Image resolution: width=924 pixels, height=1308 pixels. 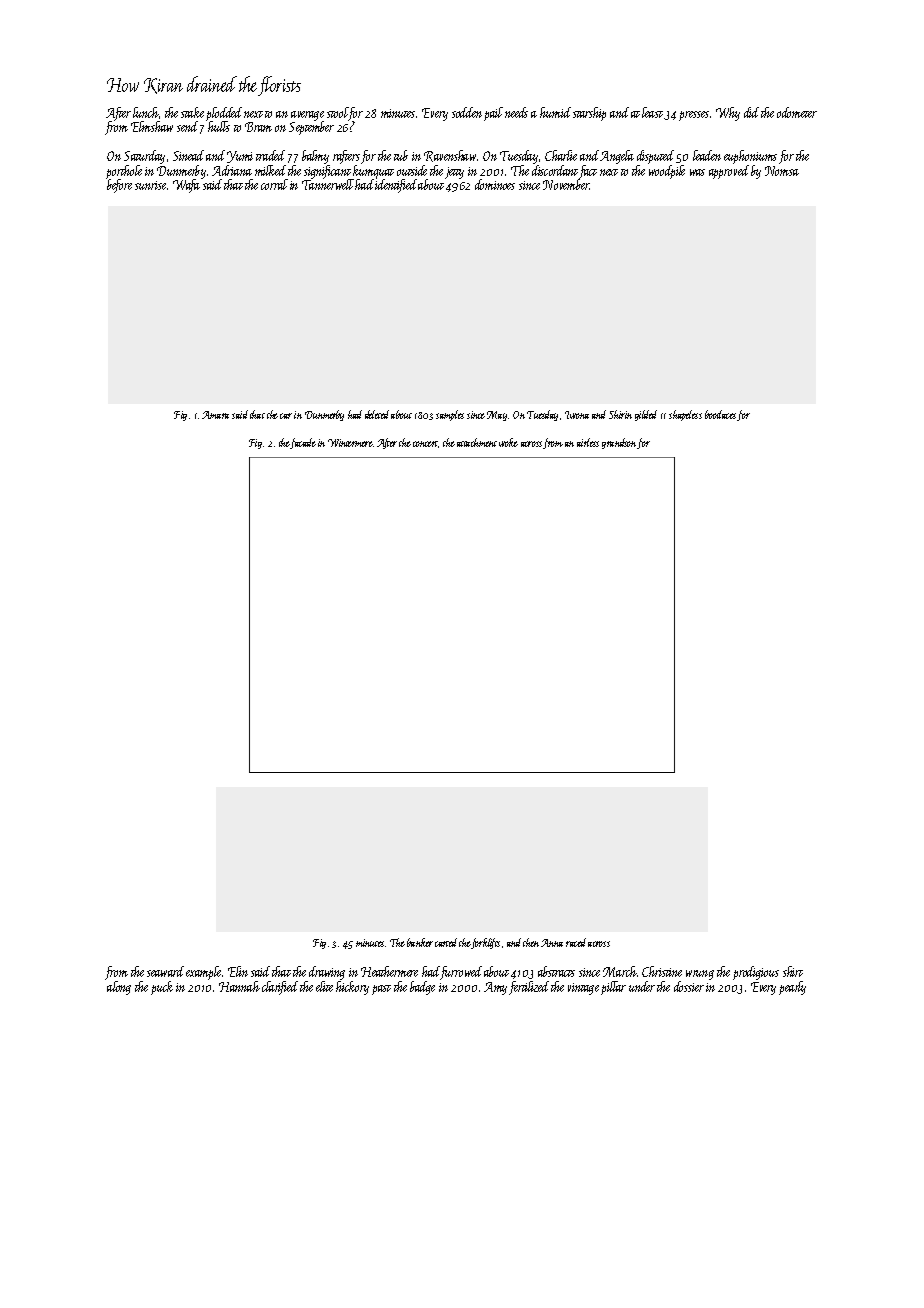 What do you see at coordinates (576, 942) in the screenshot?
I see `raced` at bounding box center [576, 942].
